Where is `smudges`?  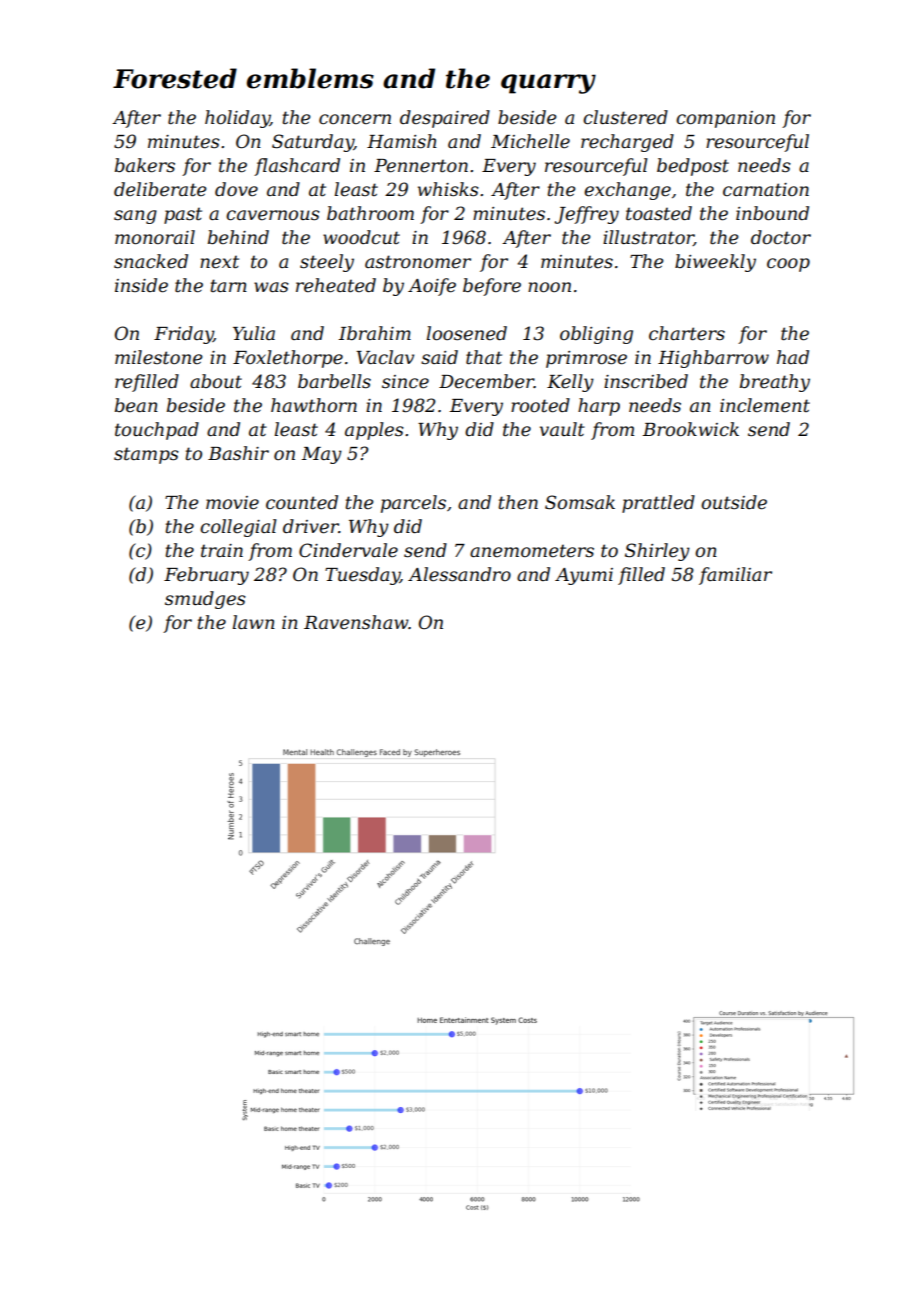
smudges is located at coordinates (205, 600).
